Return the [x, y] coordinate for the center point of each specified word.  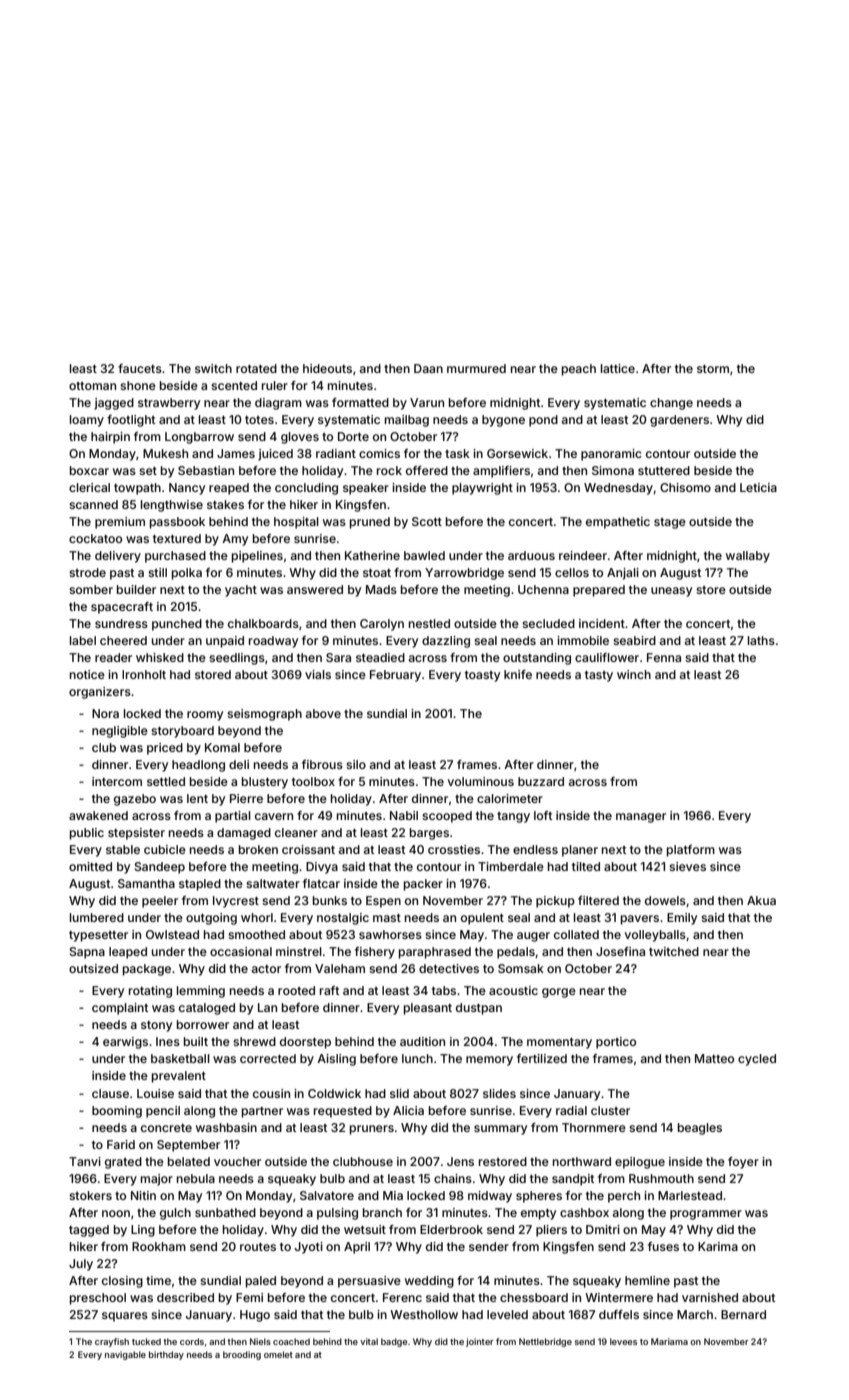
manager [641, 818]
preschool [98, 1299]
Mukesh [165, 453]
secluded [548, 623]
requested [343, 1112]
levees [623, 1341]
